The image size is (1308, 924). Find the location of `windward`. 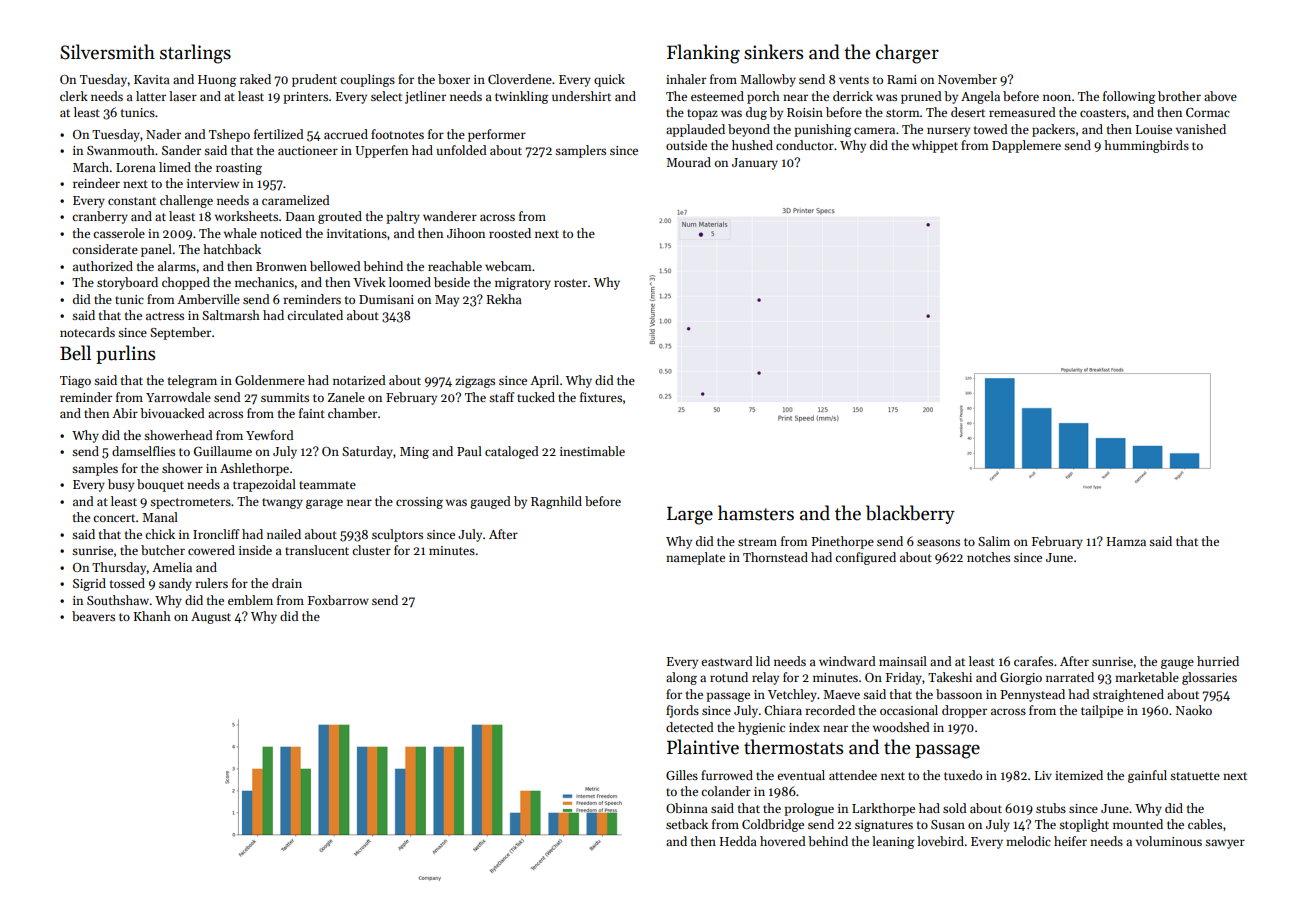

windward is located at coordinates (847, 661).
